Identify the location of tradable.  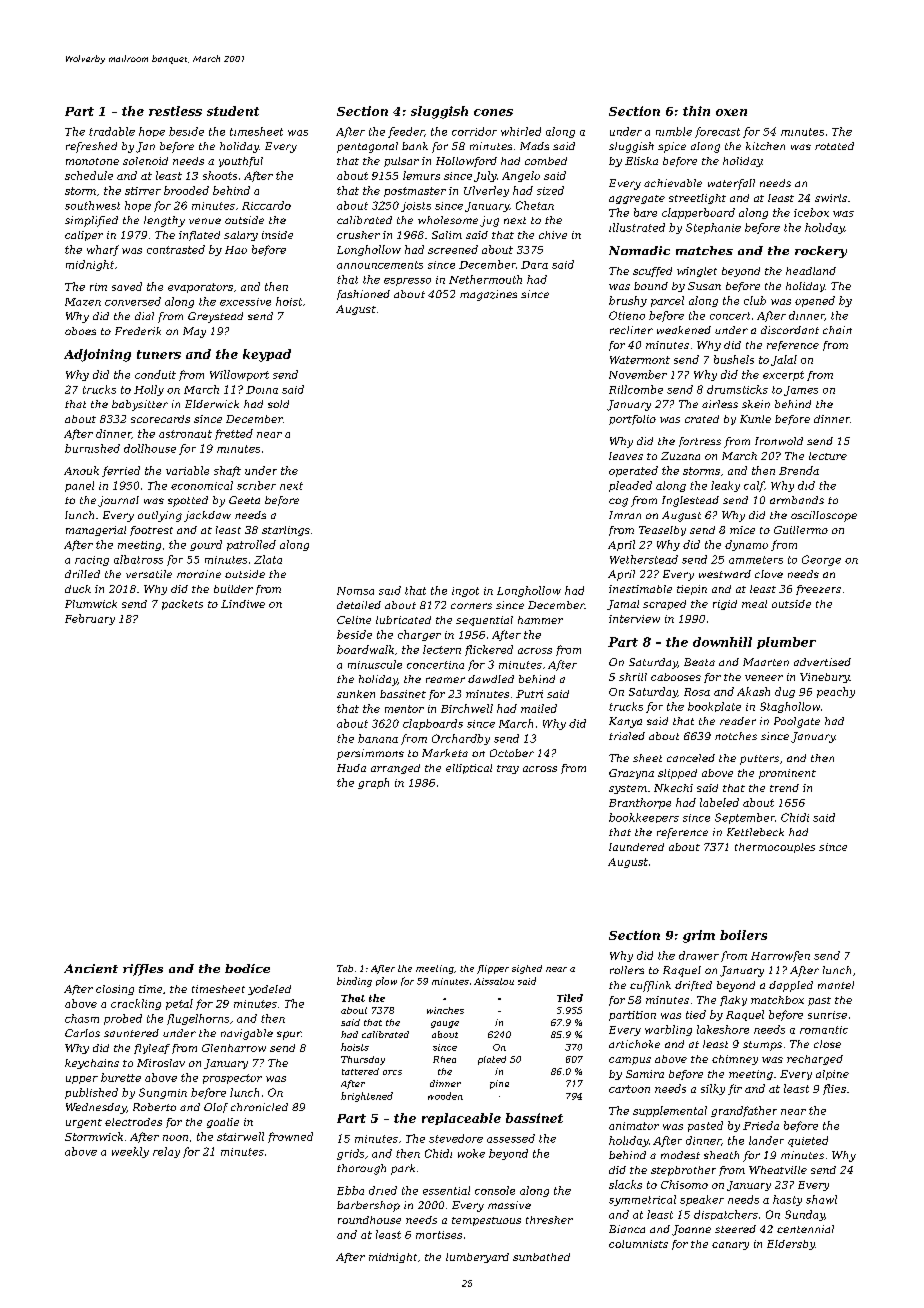
(112, 131).
